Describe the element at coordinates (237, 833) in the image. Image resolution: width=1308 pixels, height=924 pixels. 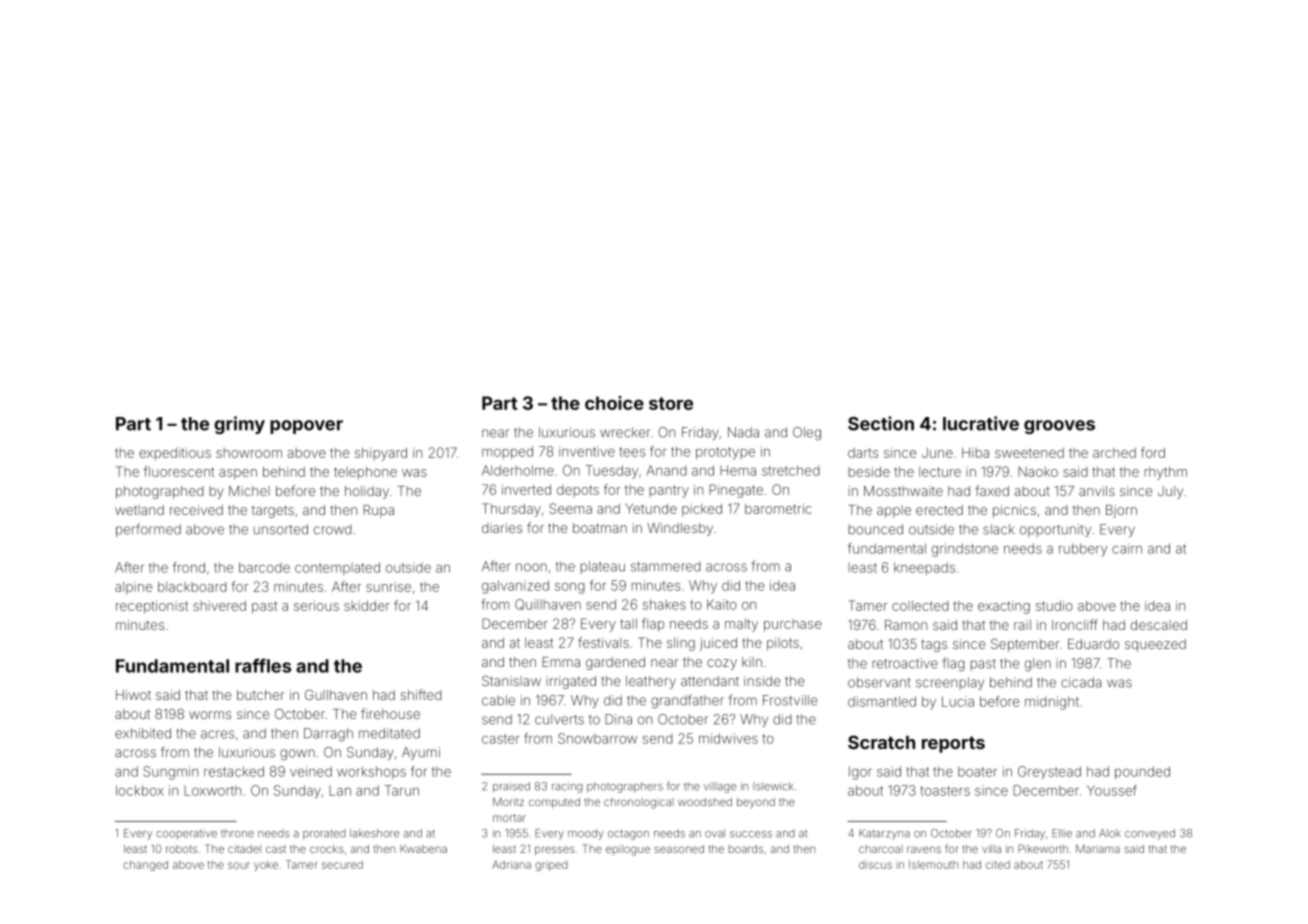
I see `throne` at that location.
